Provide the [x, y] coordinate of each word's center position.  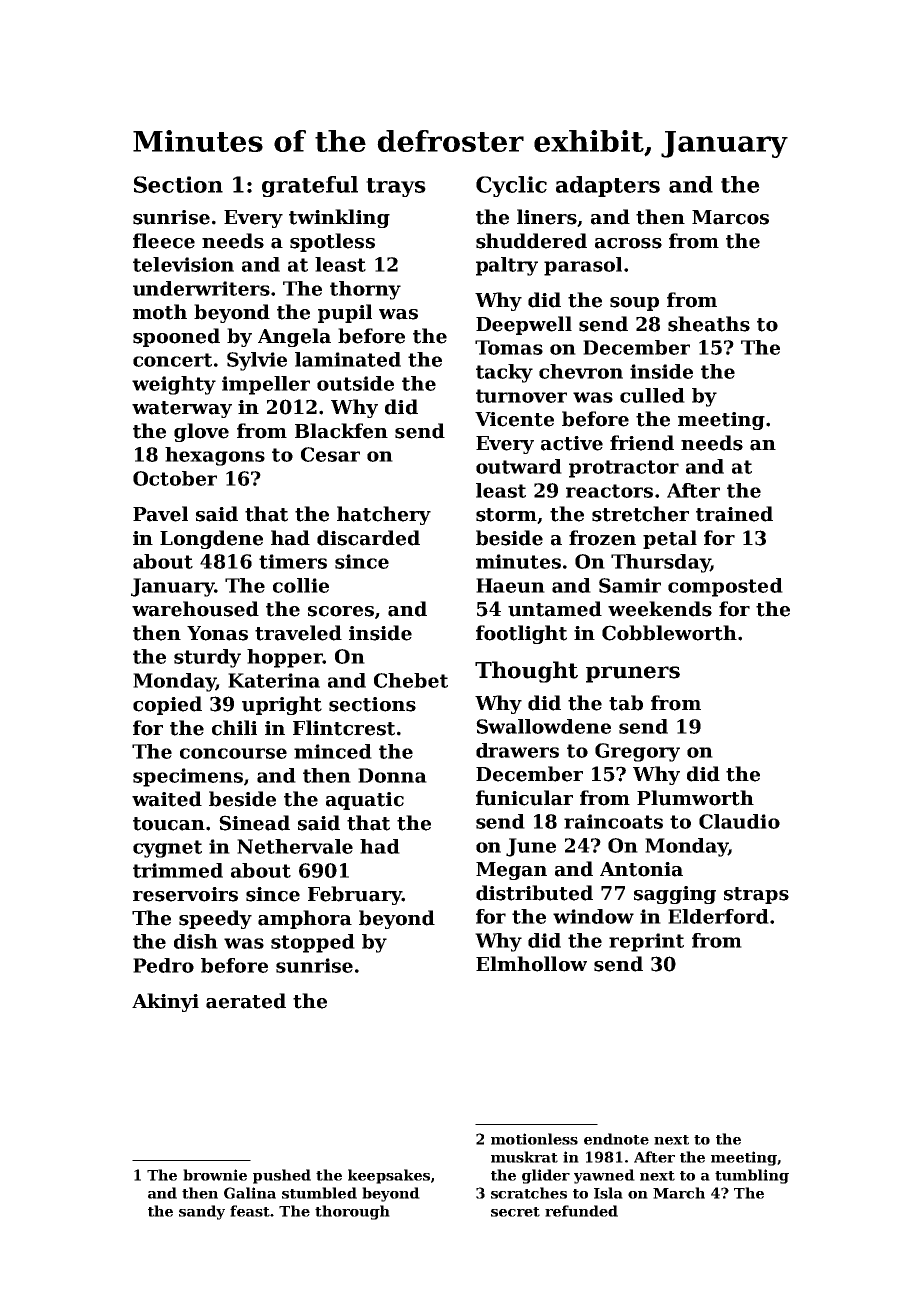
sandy [202, 1212]
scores [341, 611]
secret [515, 1212]
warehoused [195, 609]
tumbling [752, 1176]
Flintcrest [344, 728]
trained [734, 514]
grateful [310, 186]
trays [396, 187]
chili [234, 728]
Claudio [739, 821]
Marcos [730, 217]
